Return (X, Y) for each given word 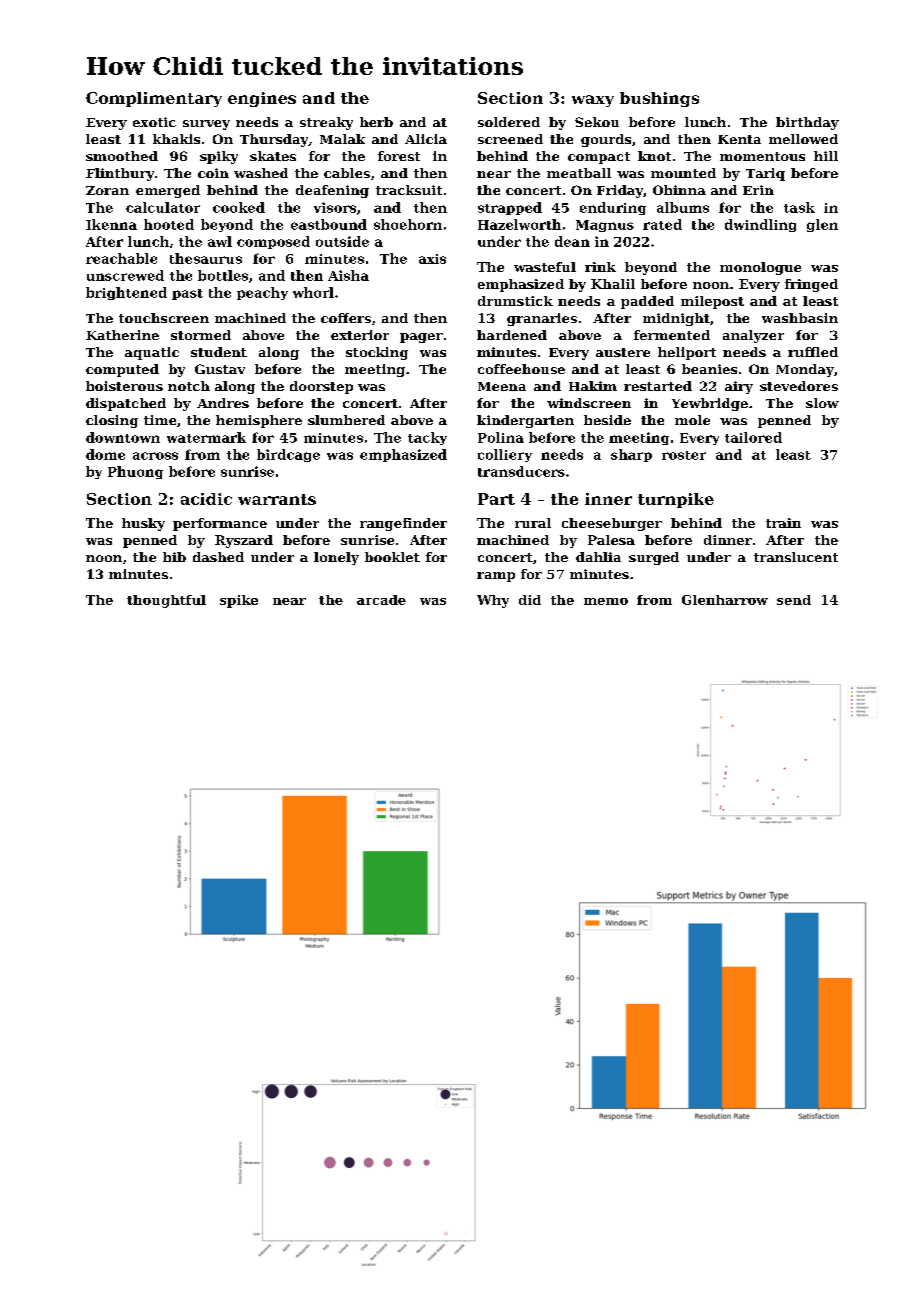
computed (122, 370)
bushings (659, 99)
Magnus (605, 226)
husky (143, 524)
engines (262, 99)
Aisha (348, 275)
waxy (593, 101)
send (794, 600)
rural (533, 523)
